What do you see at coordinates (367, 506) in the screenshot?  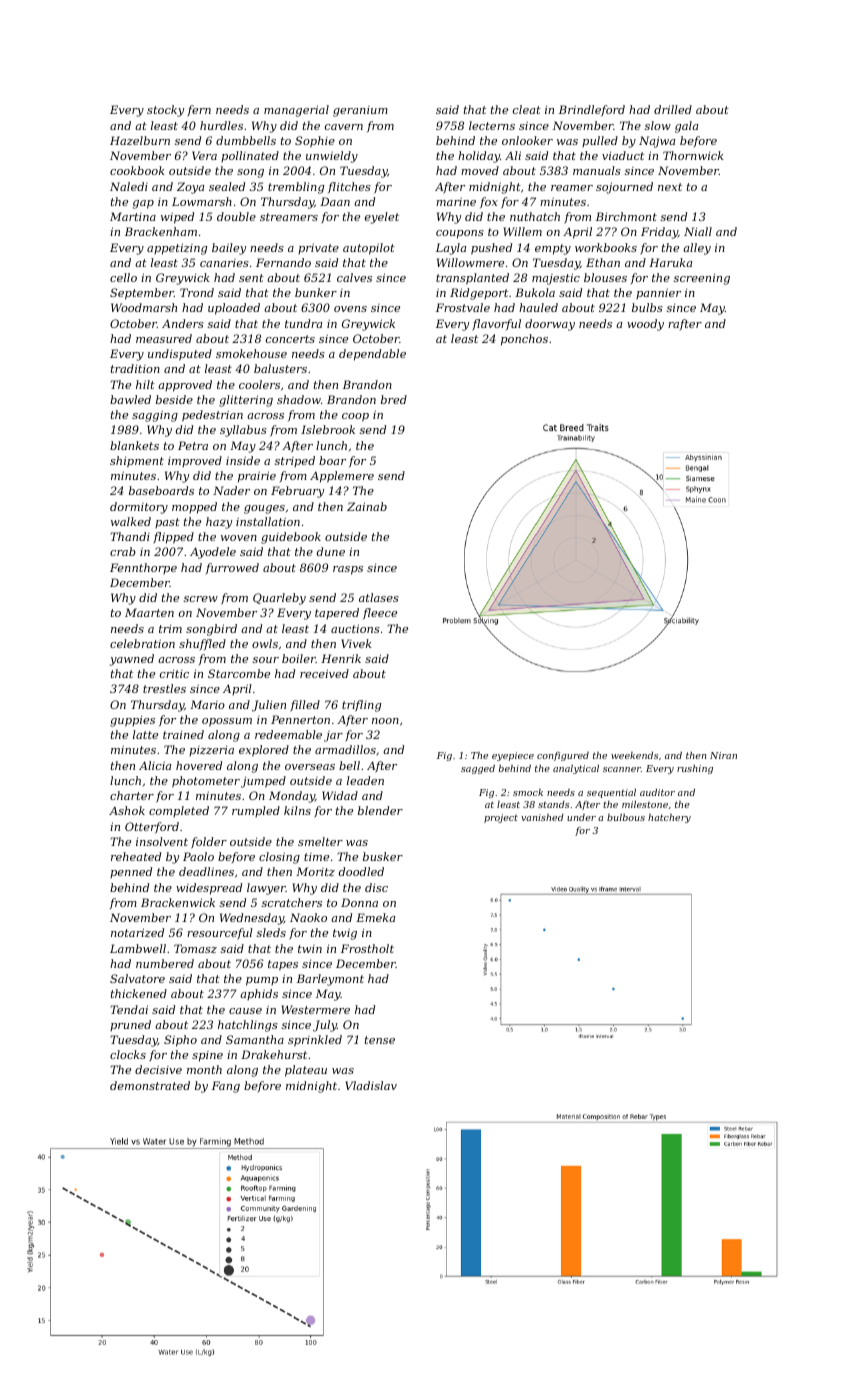 I see `Zainab` at bounding box center [367, 506].
